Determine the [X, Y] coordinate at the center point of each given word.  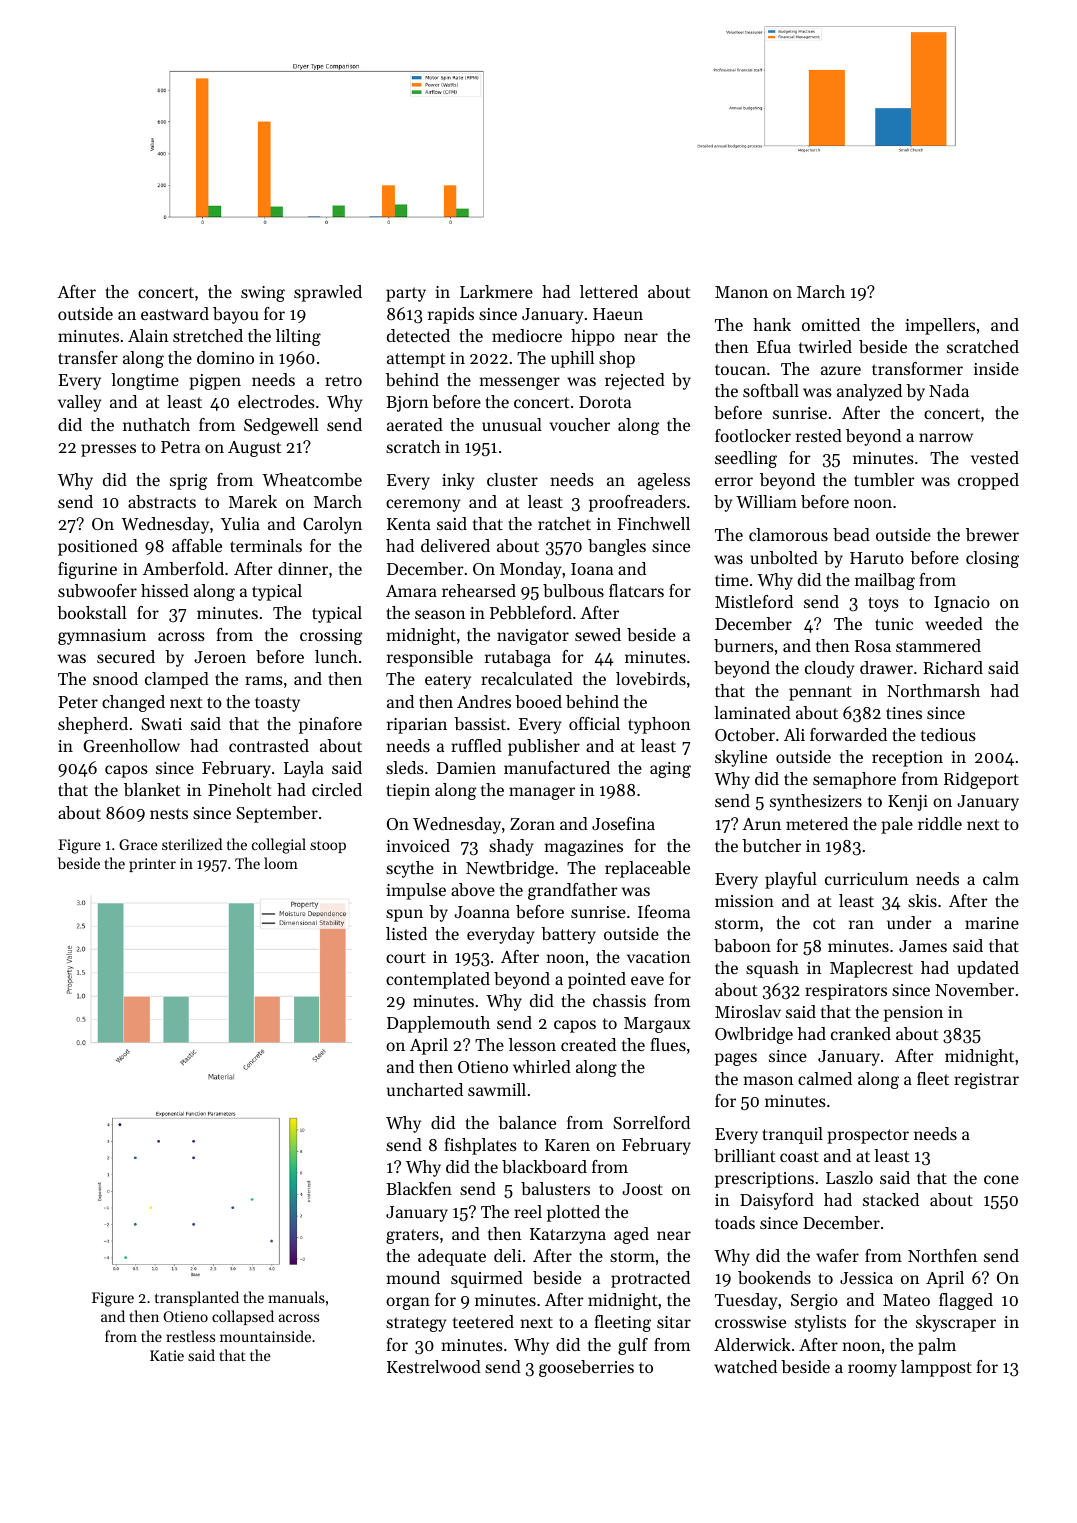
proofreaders [637, 503]
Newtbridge [510, 869]
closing [992, 559]
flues [668, 1044]
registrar [986, 1081]
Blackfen [419, 1188]
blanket [152, 789]
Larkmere [496, 291]
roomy [872, 1370]
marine [992, 923]
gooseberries [586, 1368]
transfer [88, 357]
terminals [266, 545]
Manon [741, 292]
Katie [167, 1355]
